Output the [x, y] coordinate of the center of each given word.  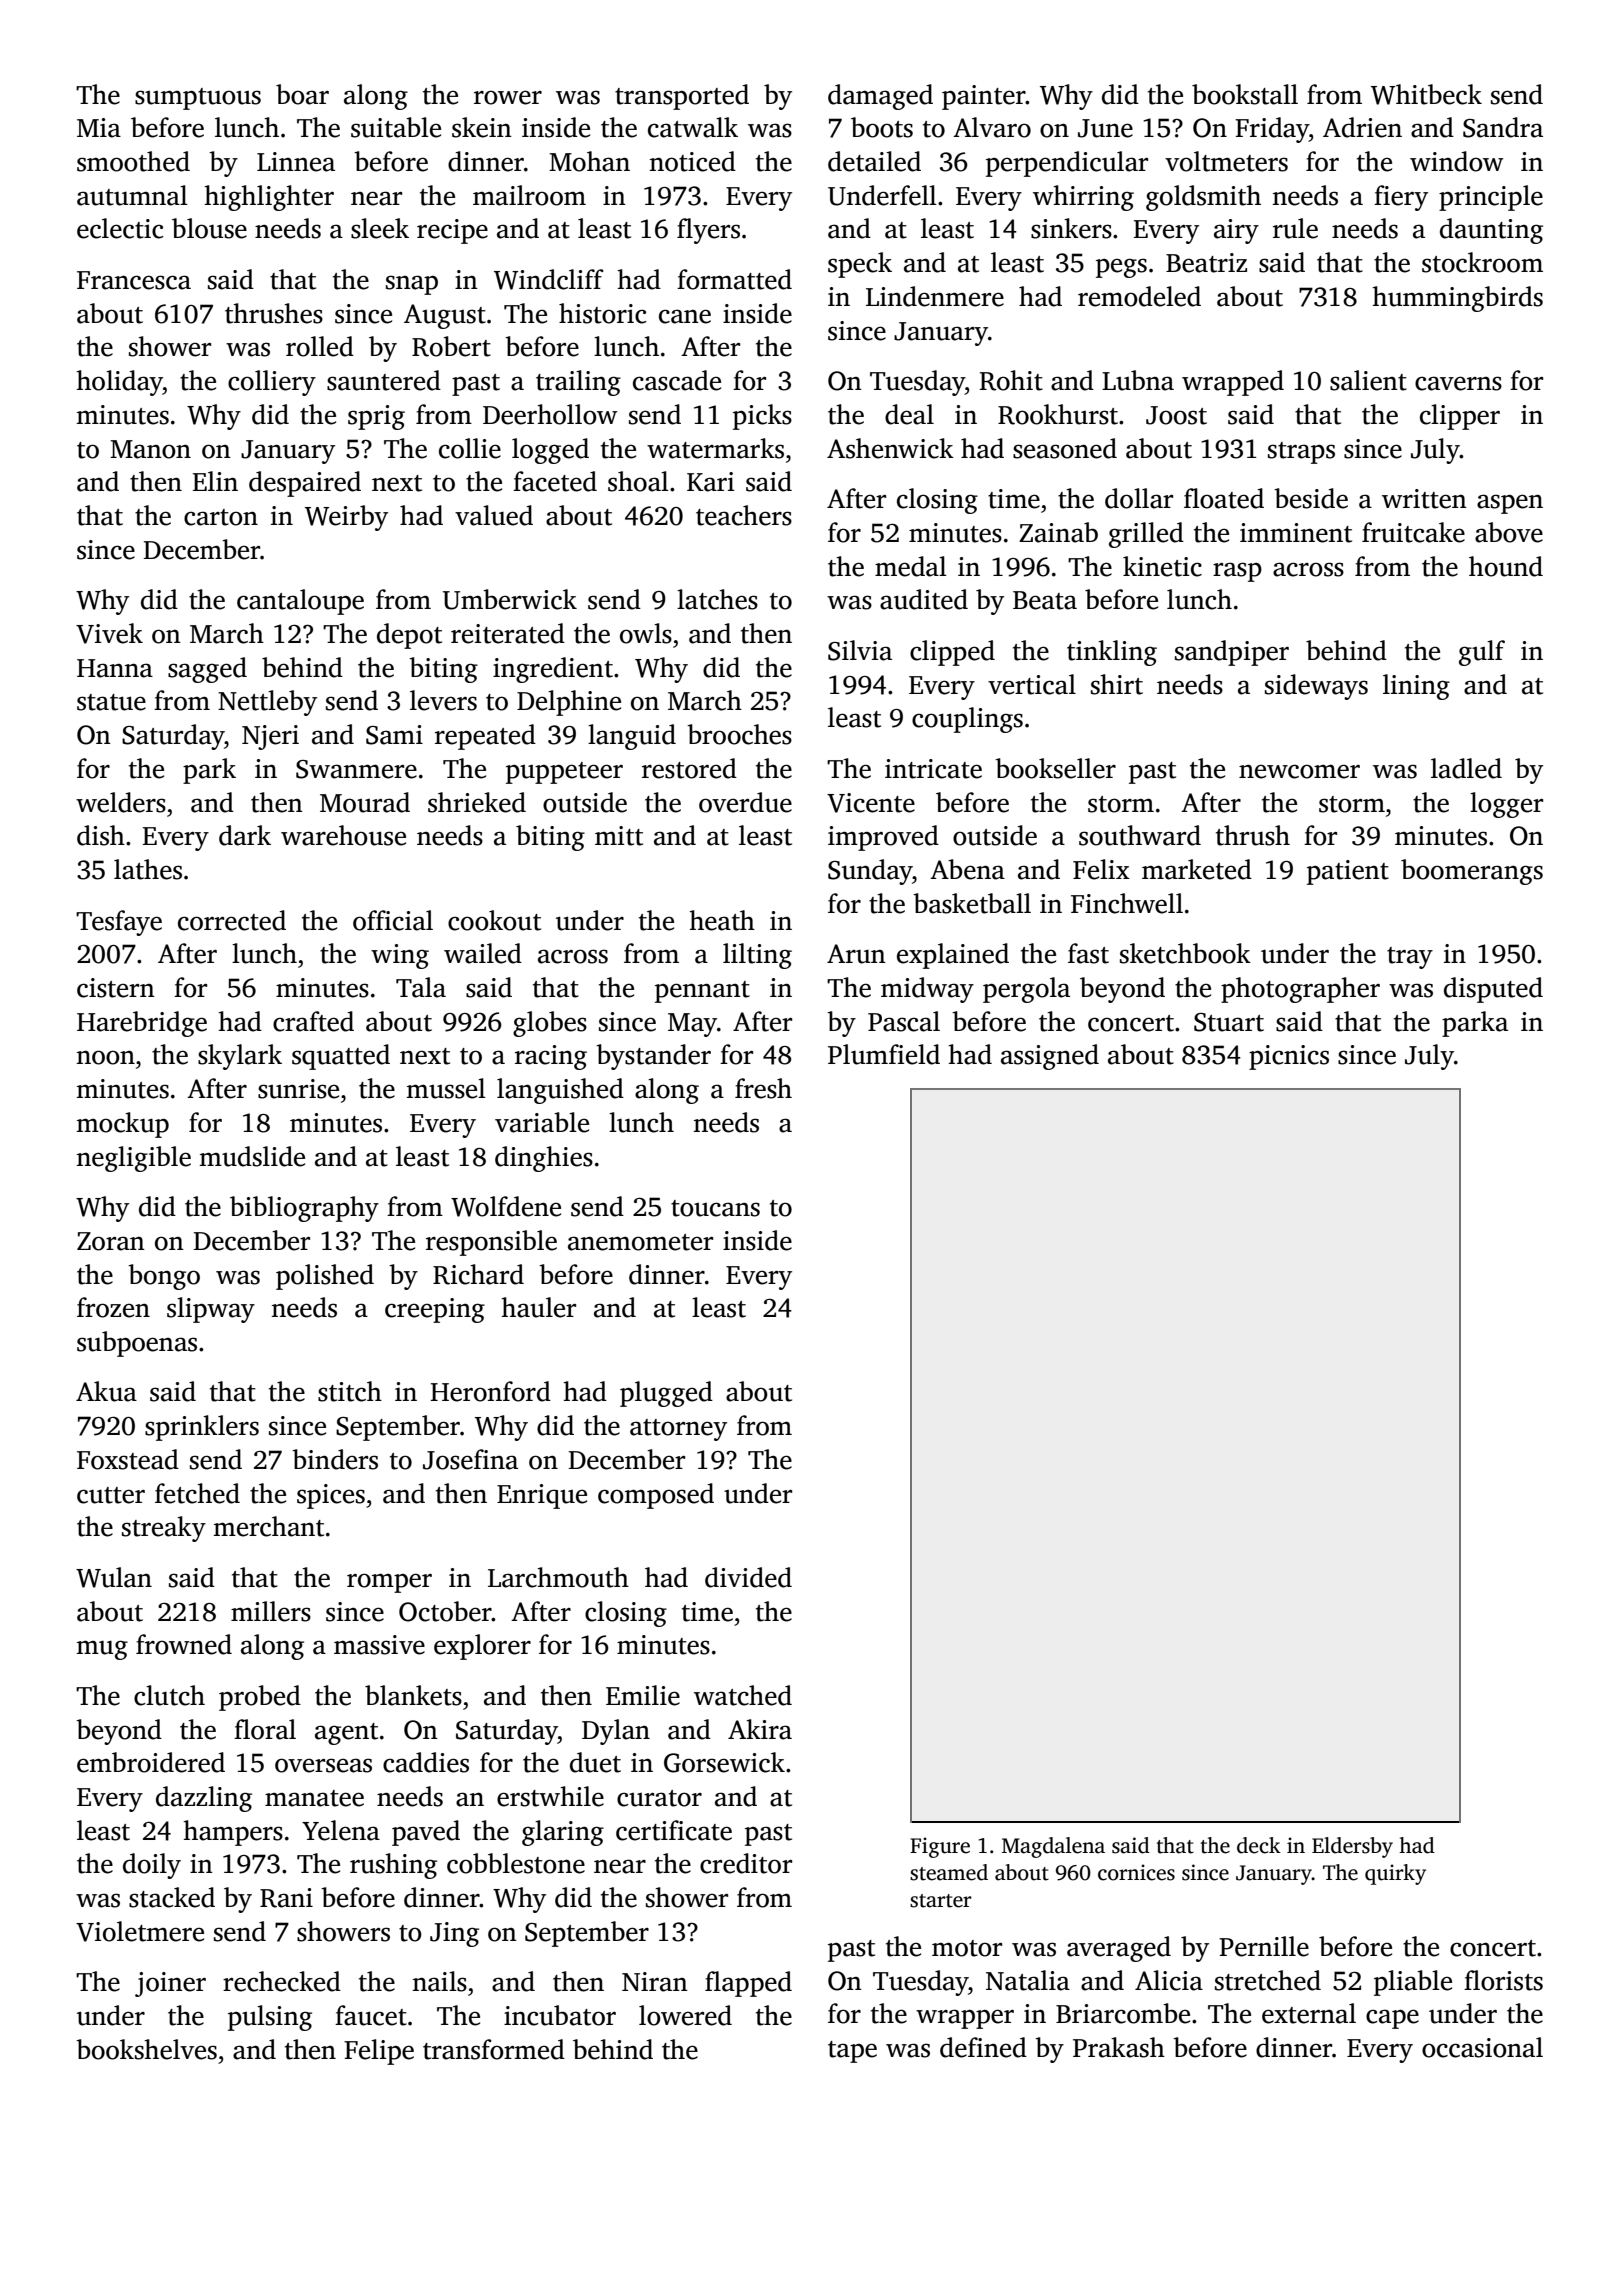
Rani [286, 1898]
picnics [1289, 1057]
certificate [674, 1830]
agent [346, 1734]
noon [106, 1057]
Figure [940, 1847]
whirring [1083, 198]
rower [508, 97]
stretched [1268, 1980]
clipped [952, 653]
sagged [207, 670]
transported [682, 97]
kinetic [1162, 566]
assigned [1050, 1057]
